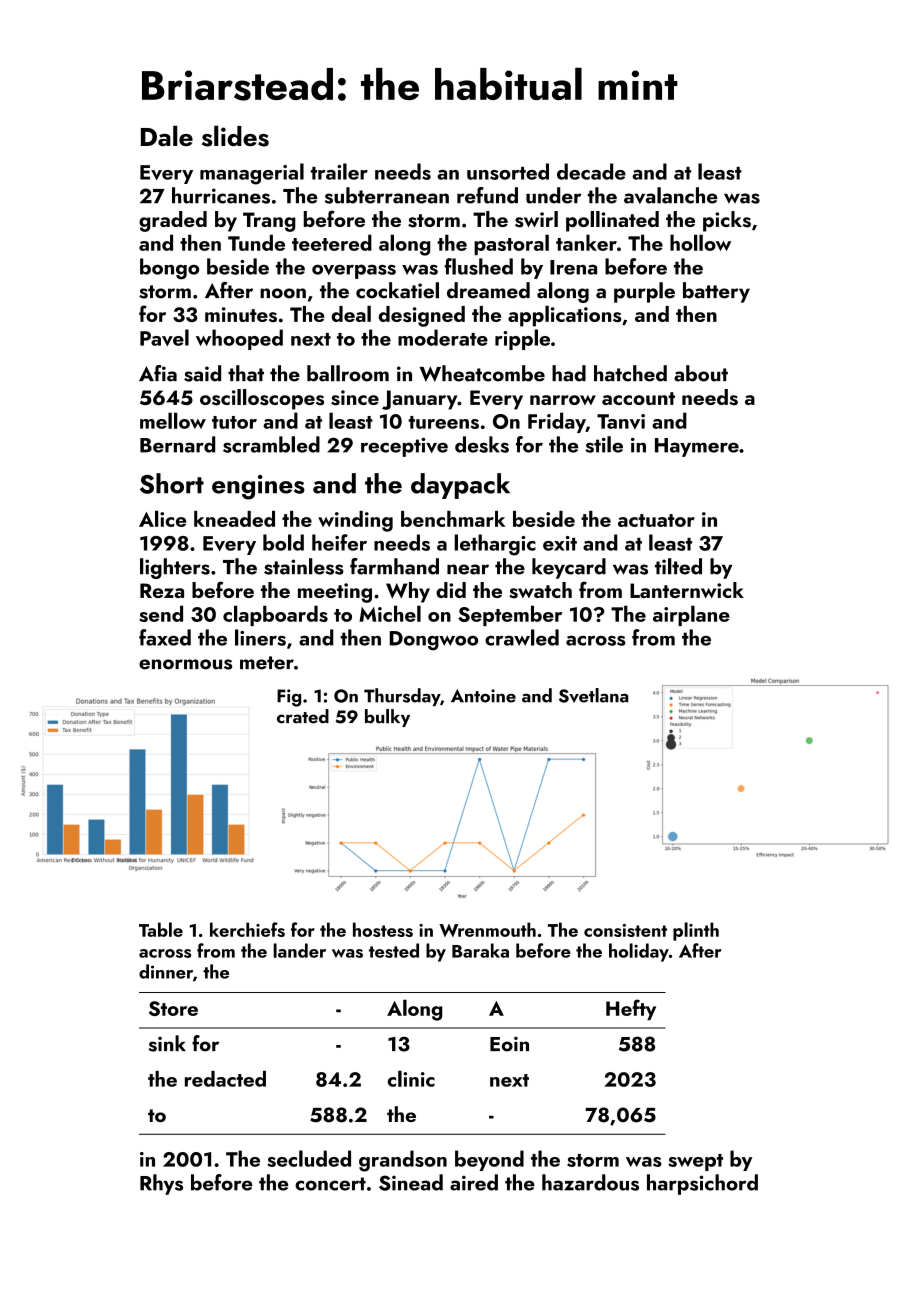  I want to click on beyond, so click(489, 1160).
